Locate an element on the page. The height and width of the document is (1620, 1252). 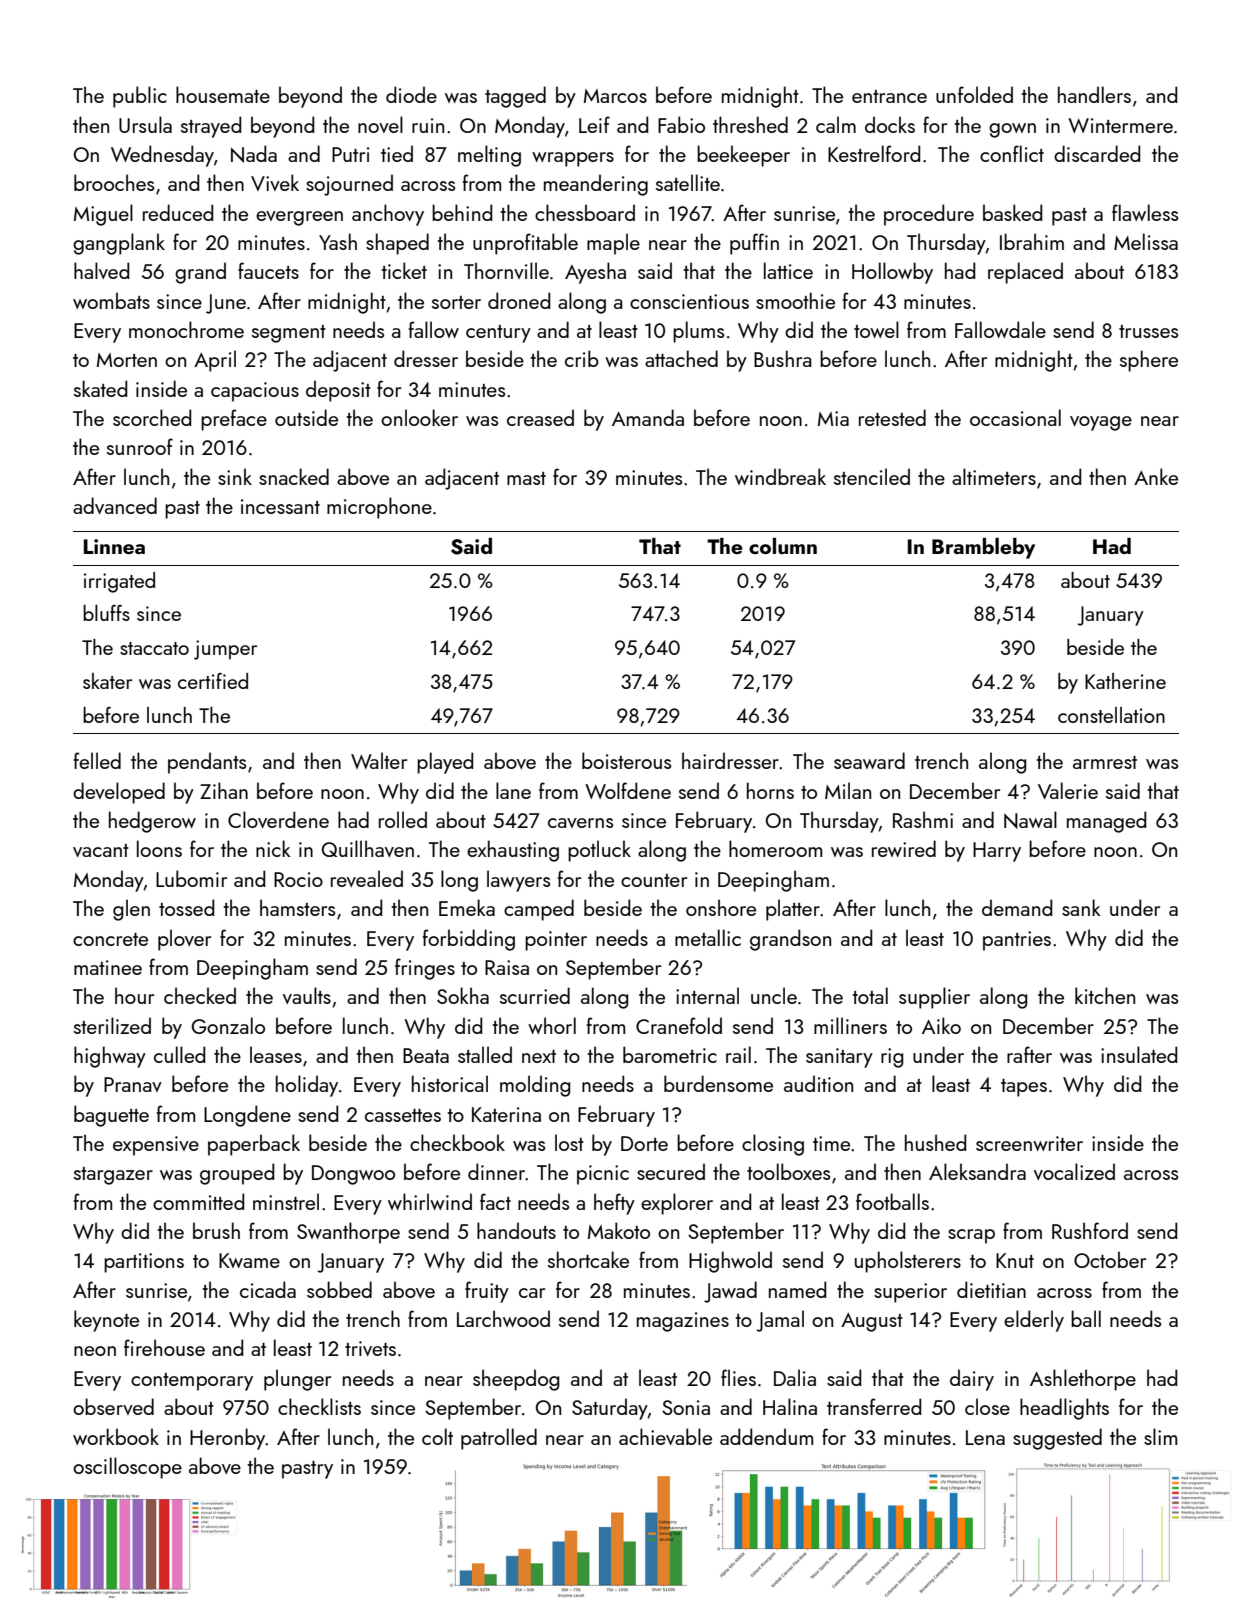
loons is located at coordinates (159, 848).
